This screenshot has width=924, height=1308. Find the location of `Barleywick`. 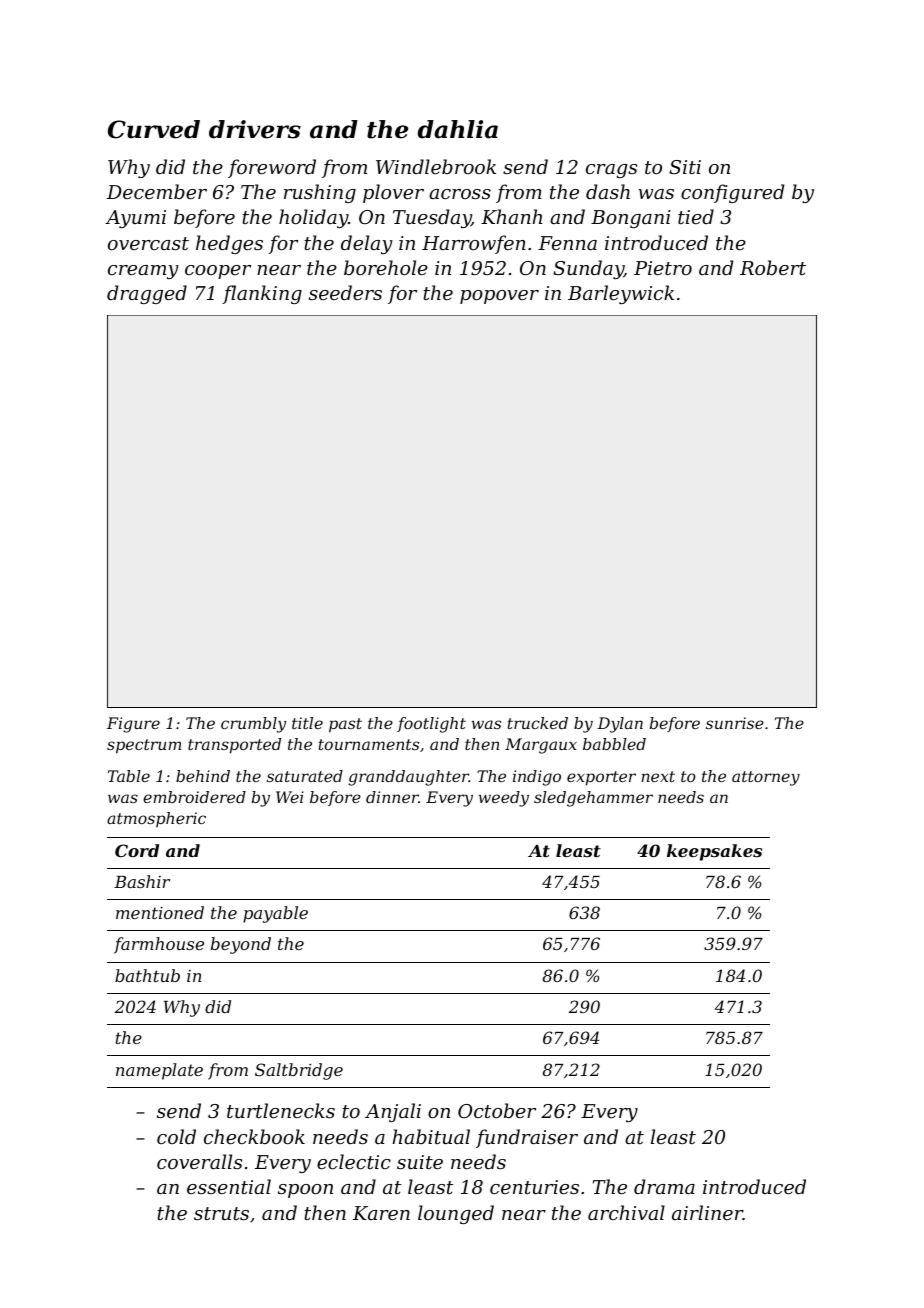

Barleywick is located at coordinates (621, 294).
